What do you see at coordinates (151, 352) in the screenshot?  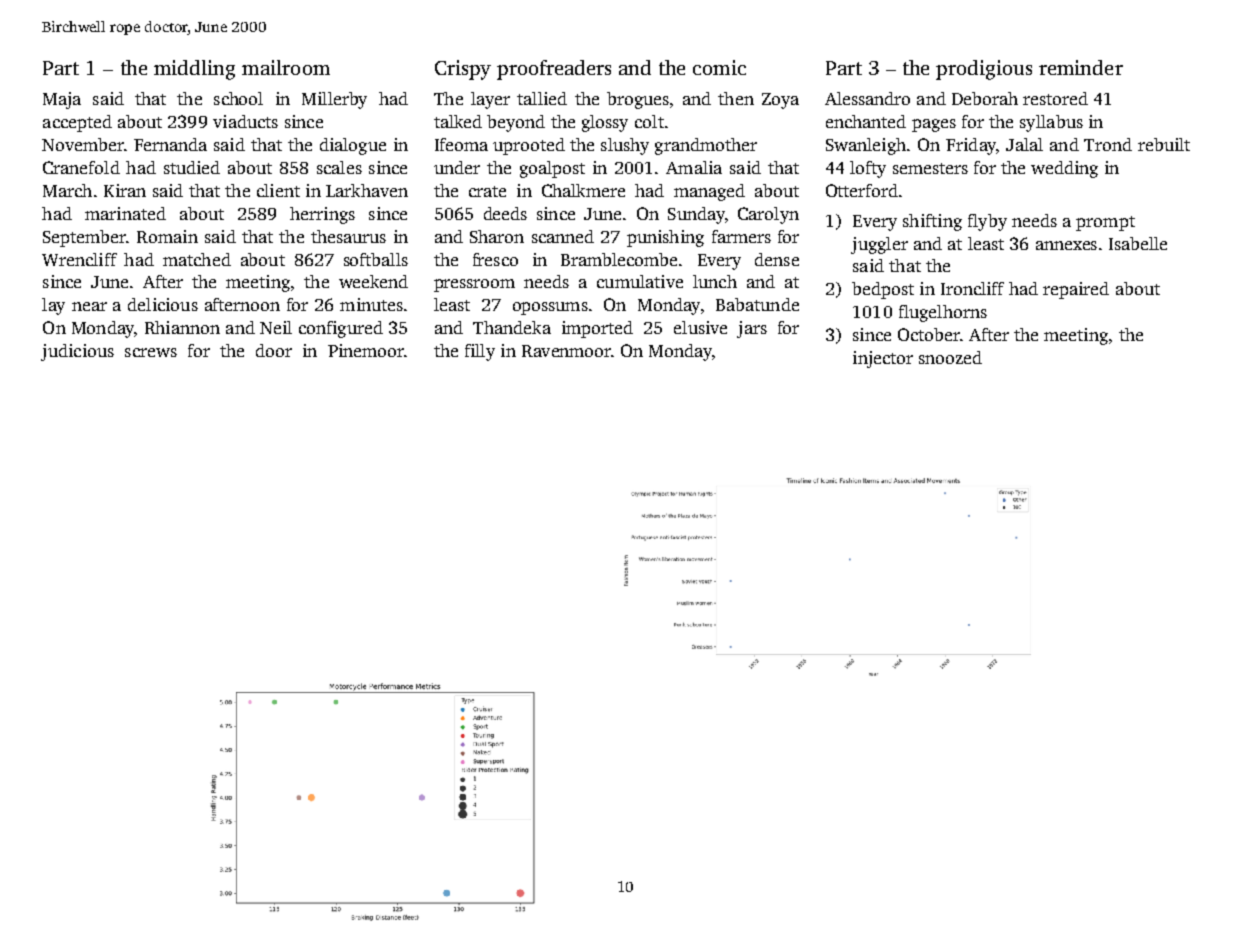 I see `screws` at bounding box center [151, 352].
